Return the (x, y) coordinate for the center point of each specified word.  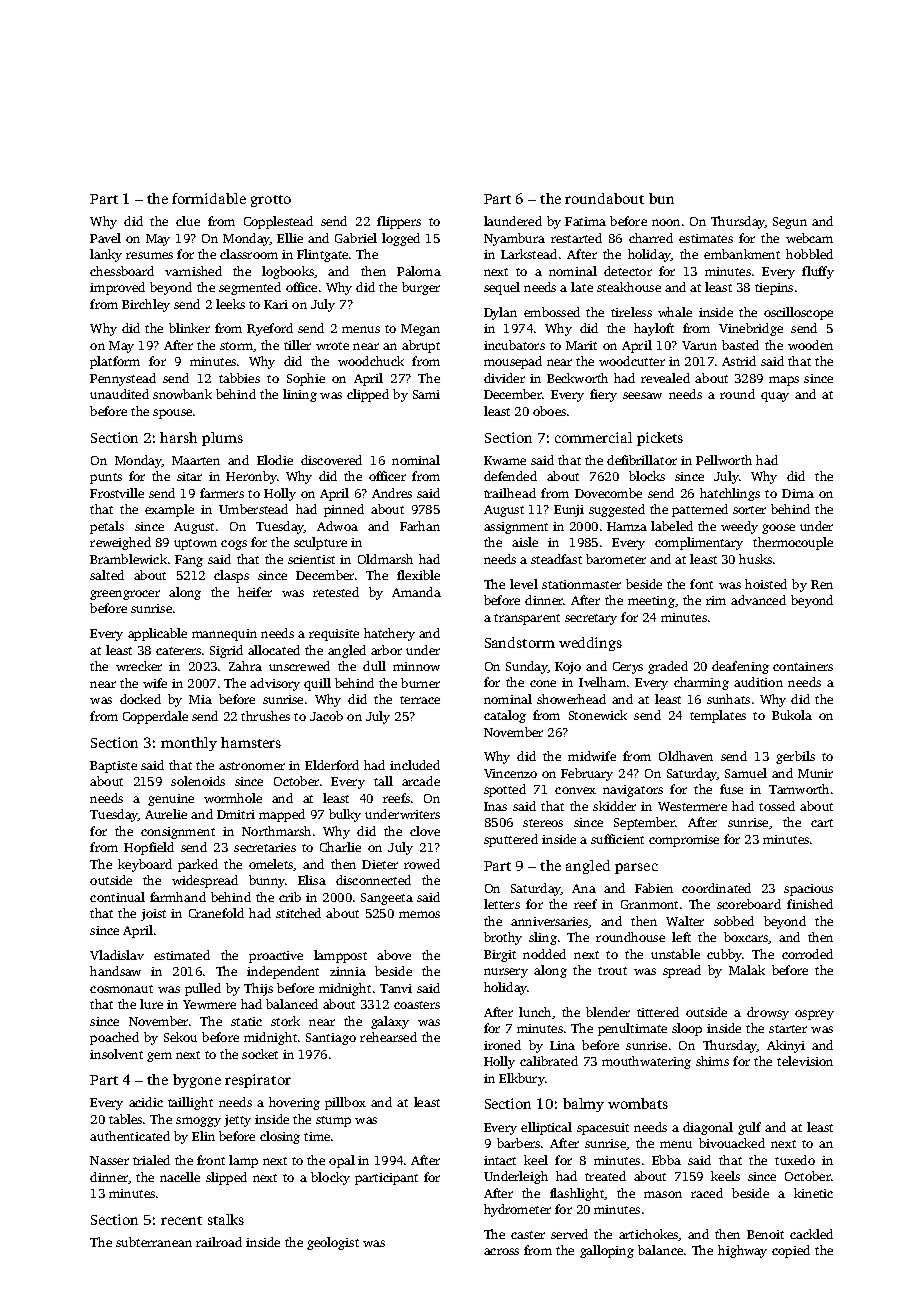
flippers (399, 222)
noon (666, 222)
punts (106, 478)
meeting (651, 602)
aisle (525, 542)
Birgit (500, 956)
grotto (271, 201)
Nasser (109, 1160)
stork (285, 1021)
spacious (808, 890)
